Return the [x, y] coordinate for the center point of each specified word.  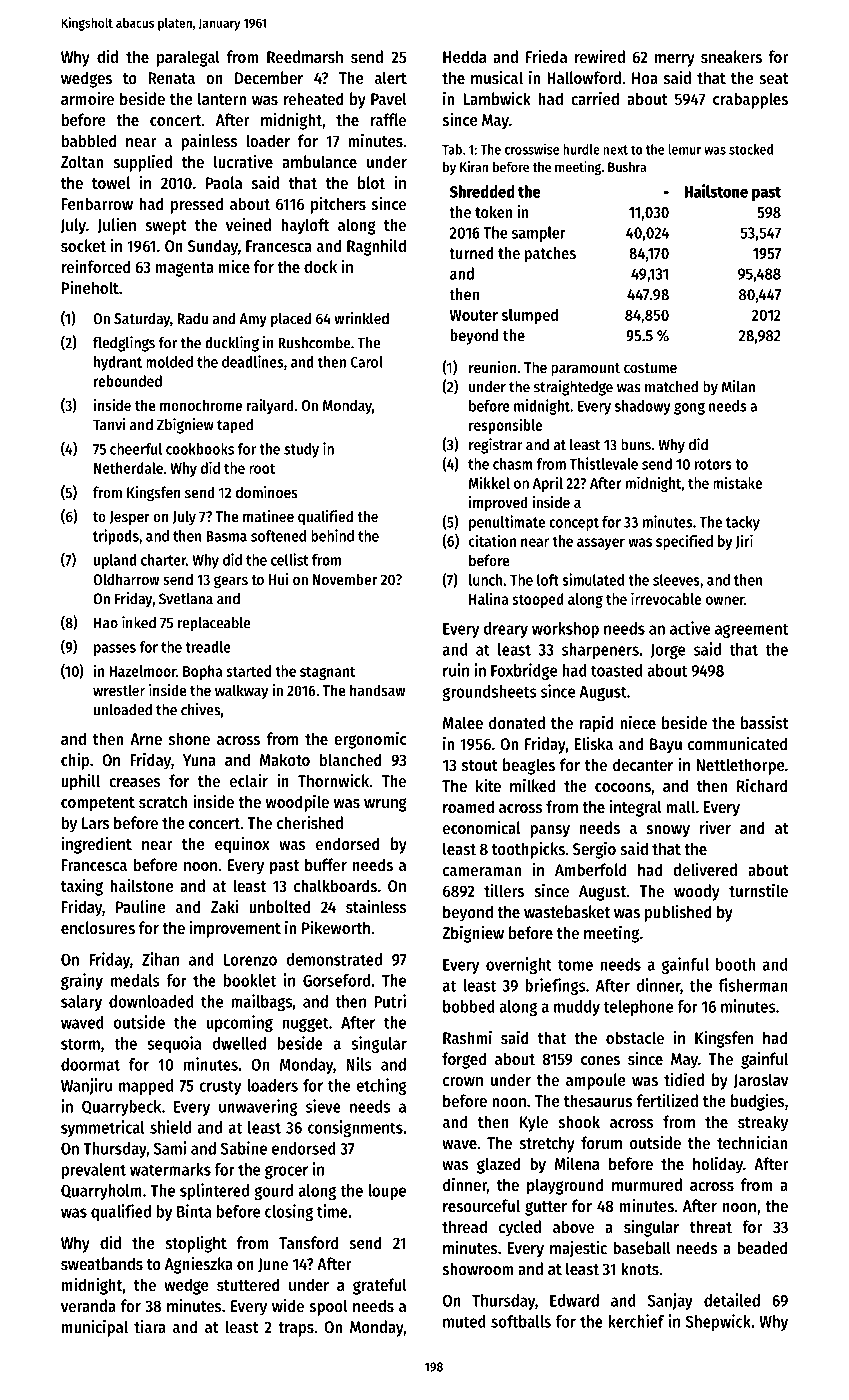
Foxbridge [524, 671]
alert [391, 77]
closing [289, 1212]
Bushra [627, 166]
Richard [762, 785]
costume [650, 368]
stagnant [327, 673]
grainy [82, 981]
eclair [249, 780]
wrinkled [361, 318]
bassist [765, 722]
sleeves [676, 580]
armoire [87, 98]
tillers [504, 890]
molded [169, 362]
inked [139, 622]
